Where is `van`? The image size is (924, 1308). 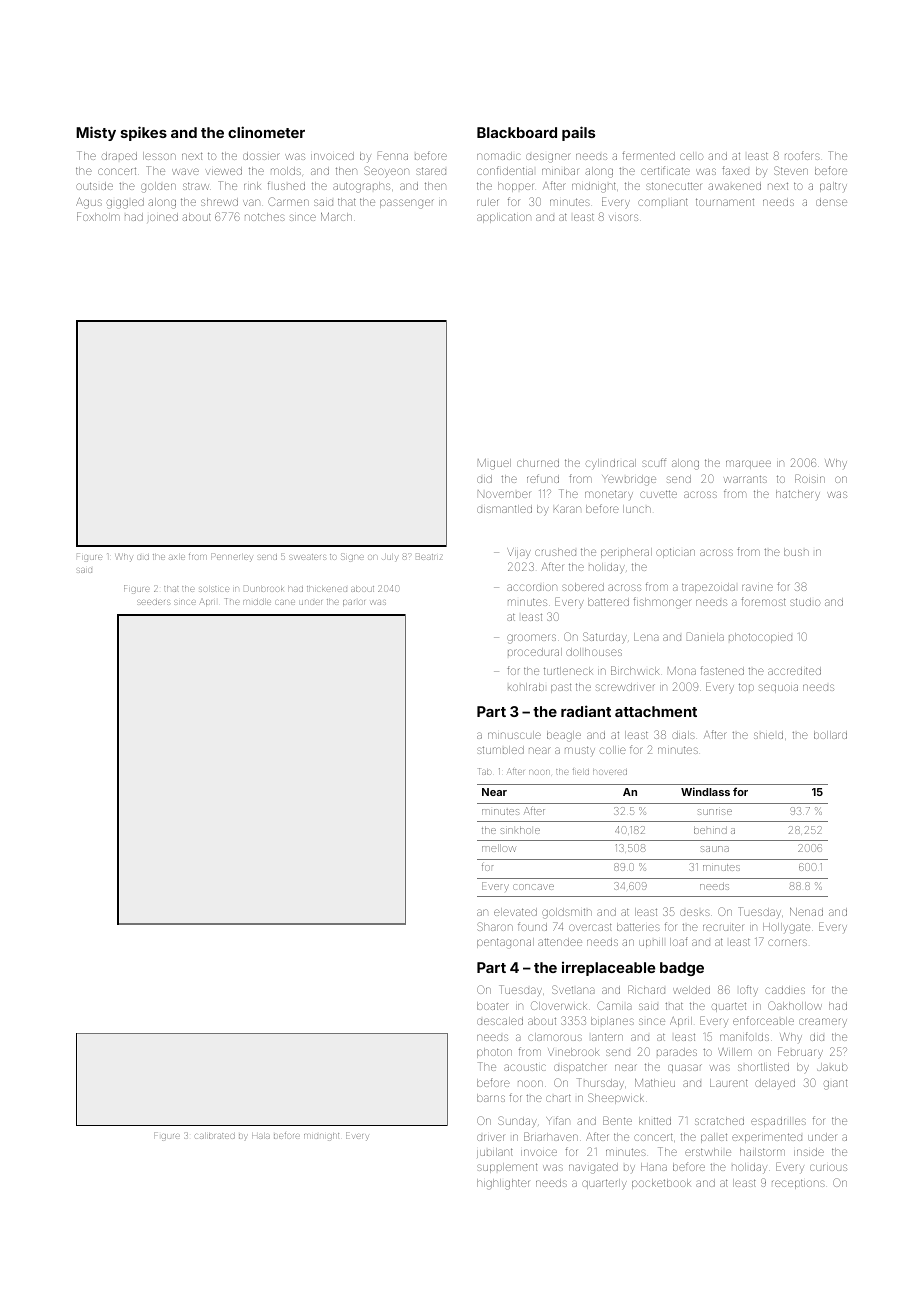 van is located at coordinates (251, 202).
